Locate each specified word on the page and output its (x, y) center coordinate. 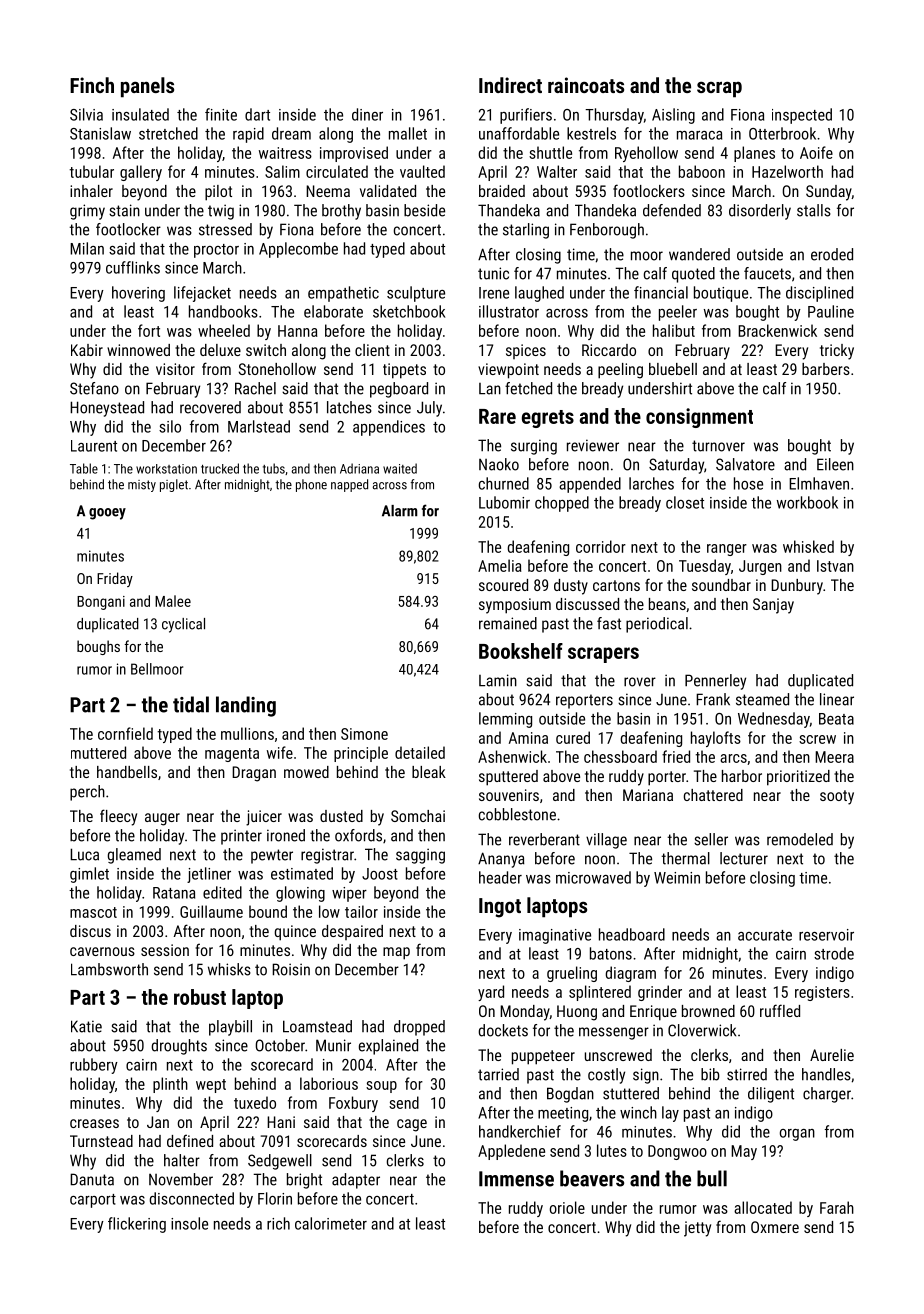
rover (640, 682)
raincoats (586, 85)
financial (661, 292)
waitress (285, 153)
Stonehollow (277, 369)
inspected (802, 116)
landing (246, 706)
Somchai (418, 816)
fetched (528, 388)
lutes (612, 1150)
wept (211, 1086)
